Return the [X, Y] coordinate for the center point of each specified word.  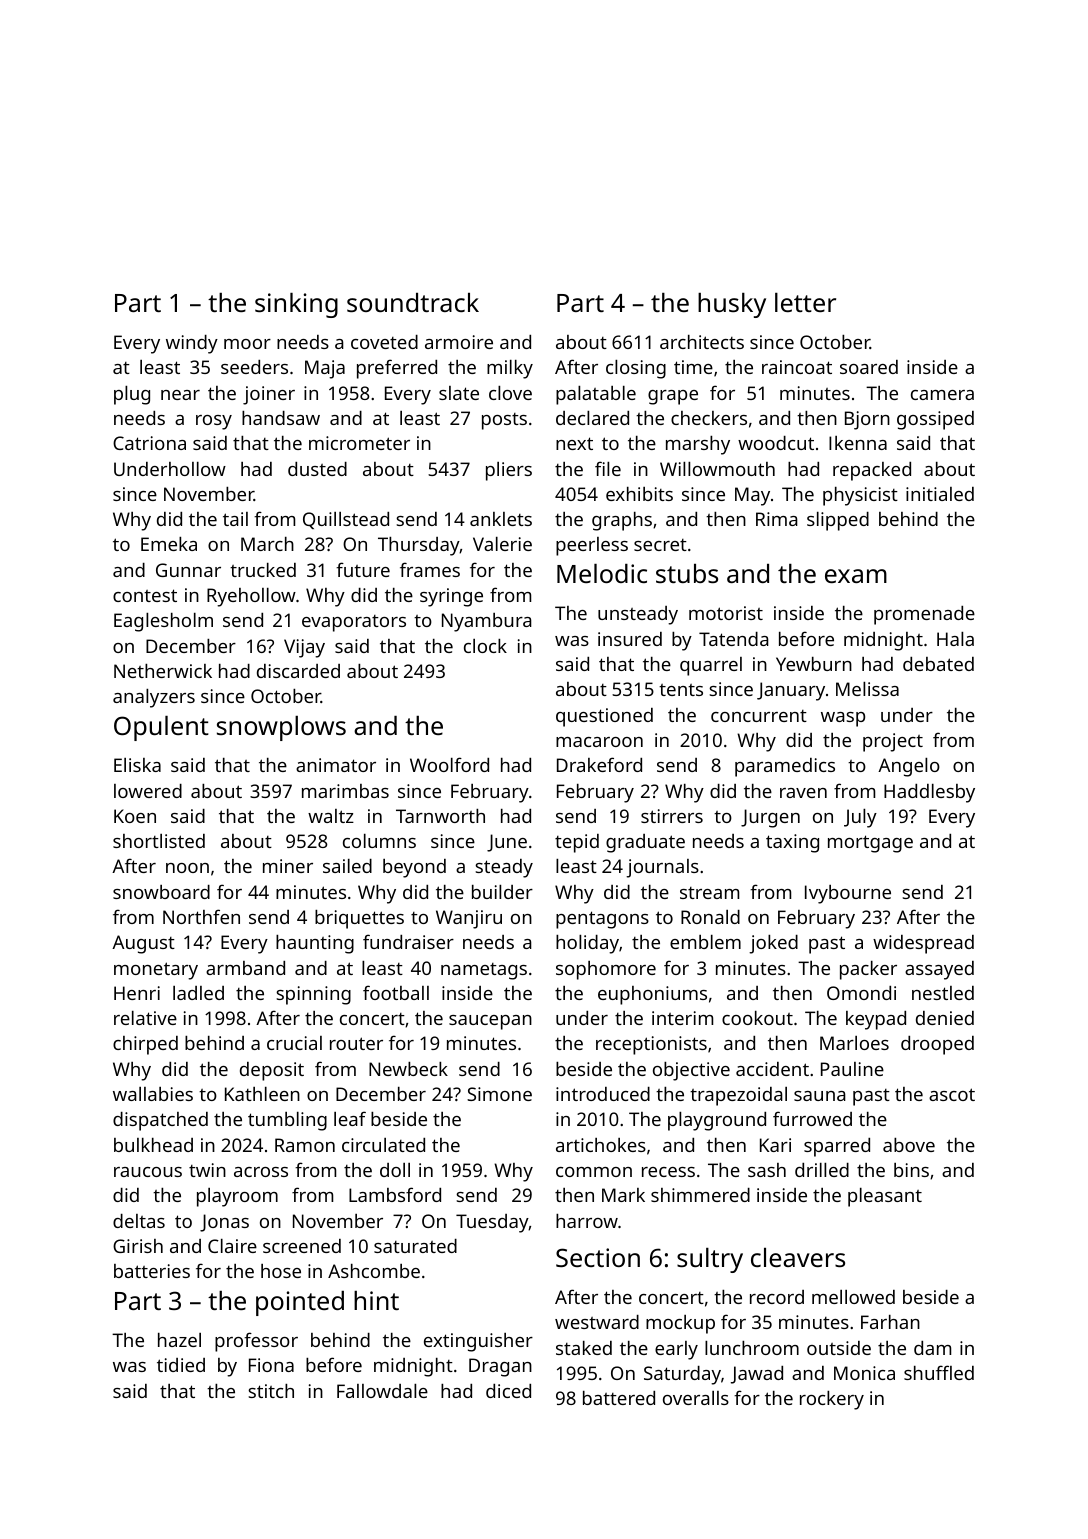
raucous [148, 1172]
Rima [777, 519]
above [909, 1145]
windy [192, 344]
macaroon [599, 742]
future [363, 569]
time [693, 367]
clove [510, 393]
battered [619, 1398]
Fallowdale [382, 1391]
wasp [843, 719]
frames [430, 569]
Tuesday [492, 1223]
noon [187, 868]
